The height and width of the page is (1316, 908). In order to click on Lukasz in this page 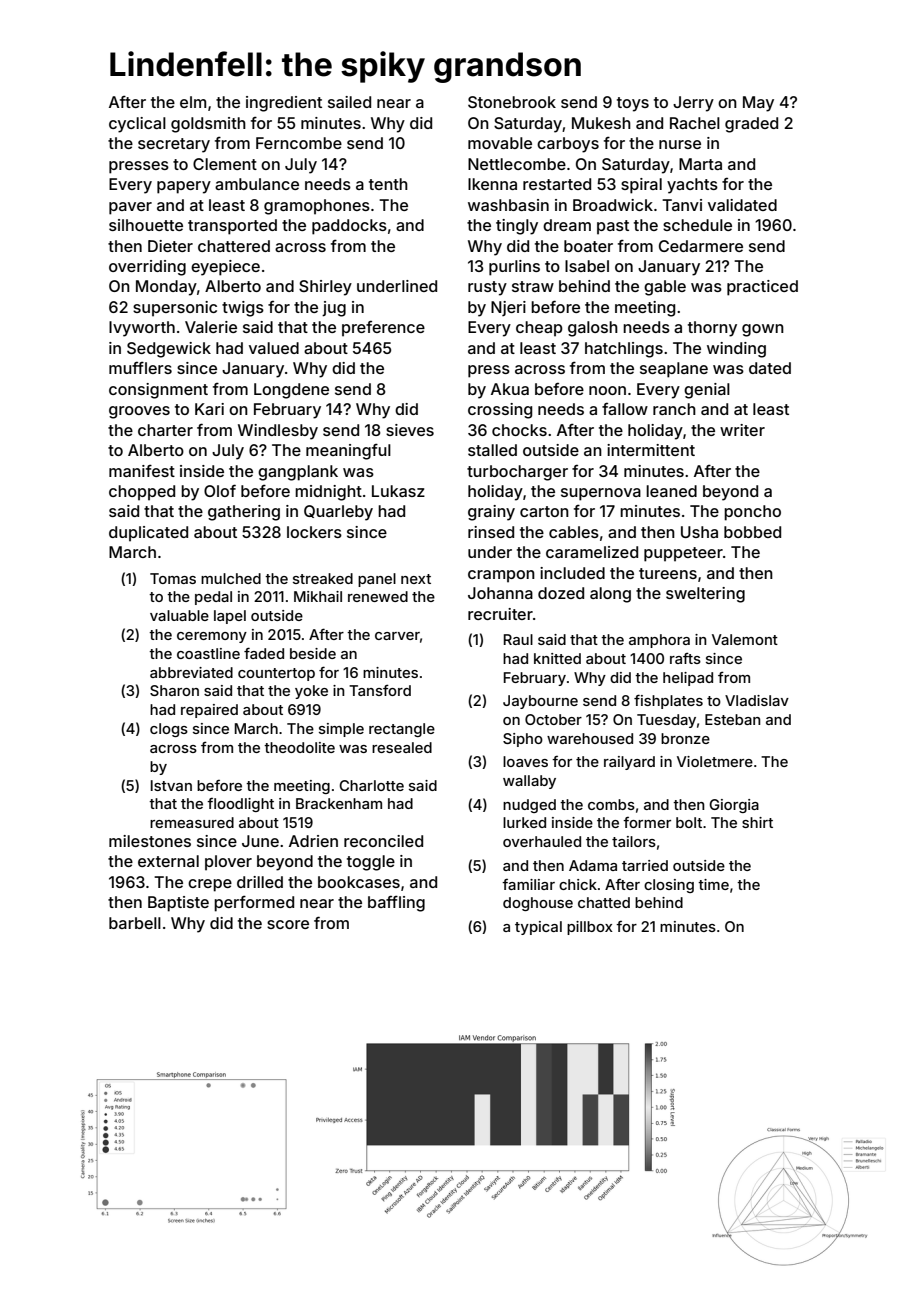, I will do `click(398, 491)`.
